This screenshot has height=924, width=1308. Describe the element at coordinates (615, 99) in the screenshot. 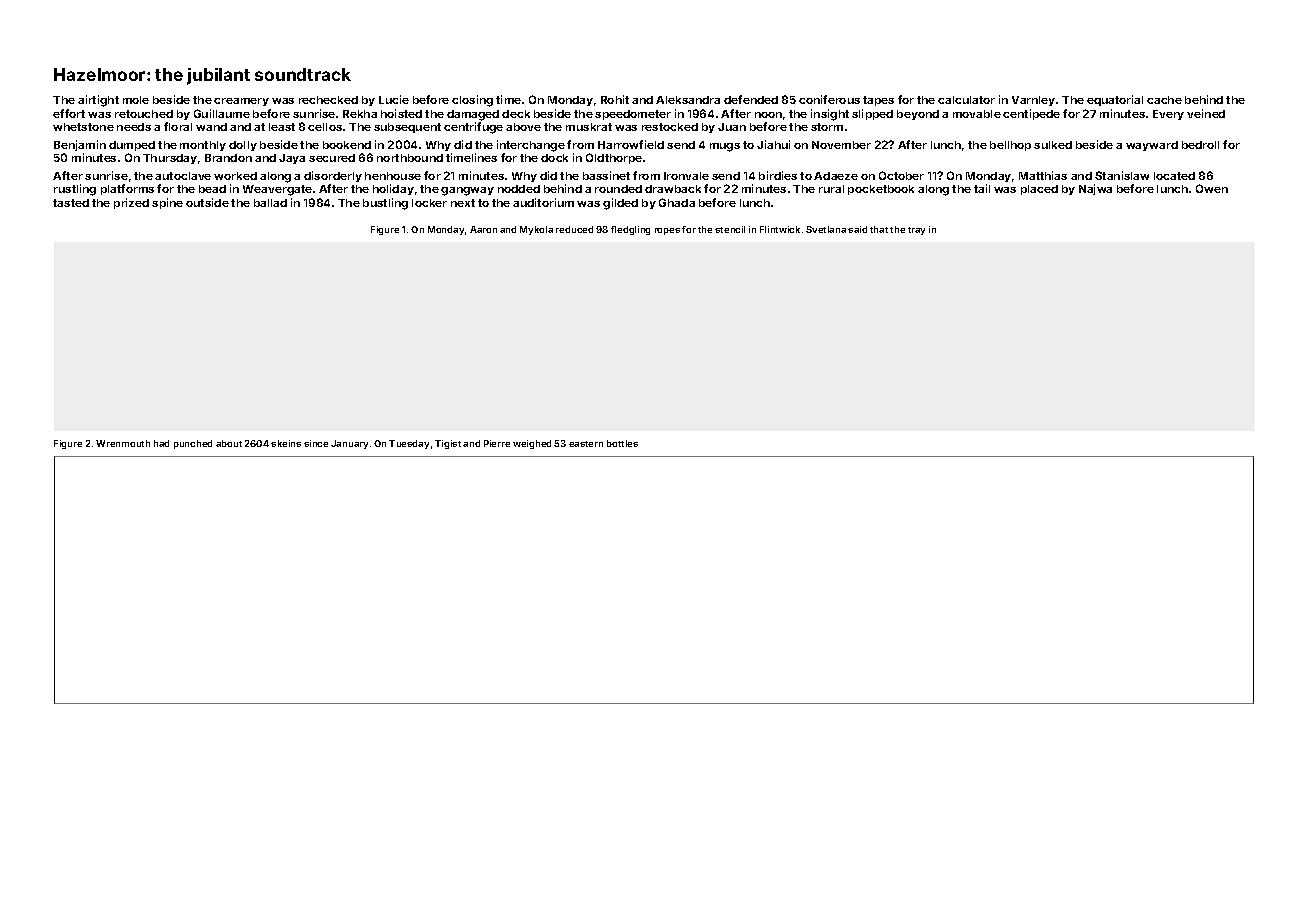

I see `Rohit` at that location.
